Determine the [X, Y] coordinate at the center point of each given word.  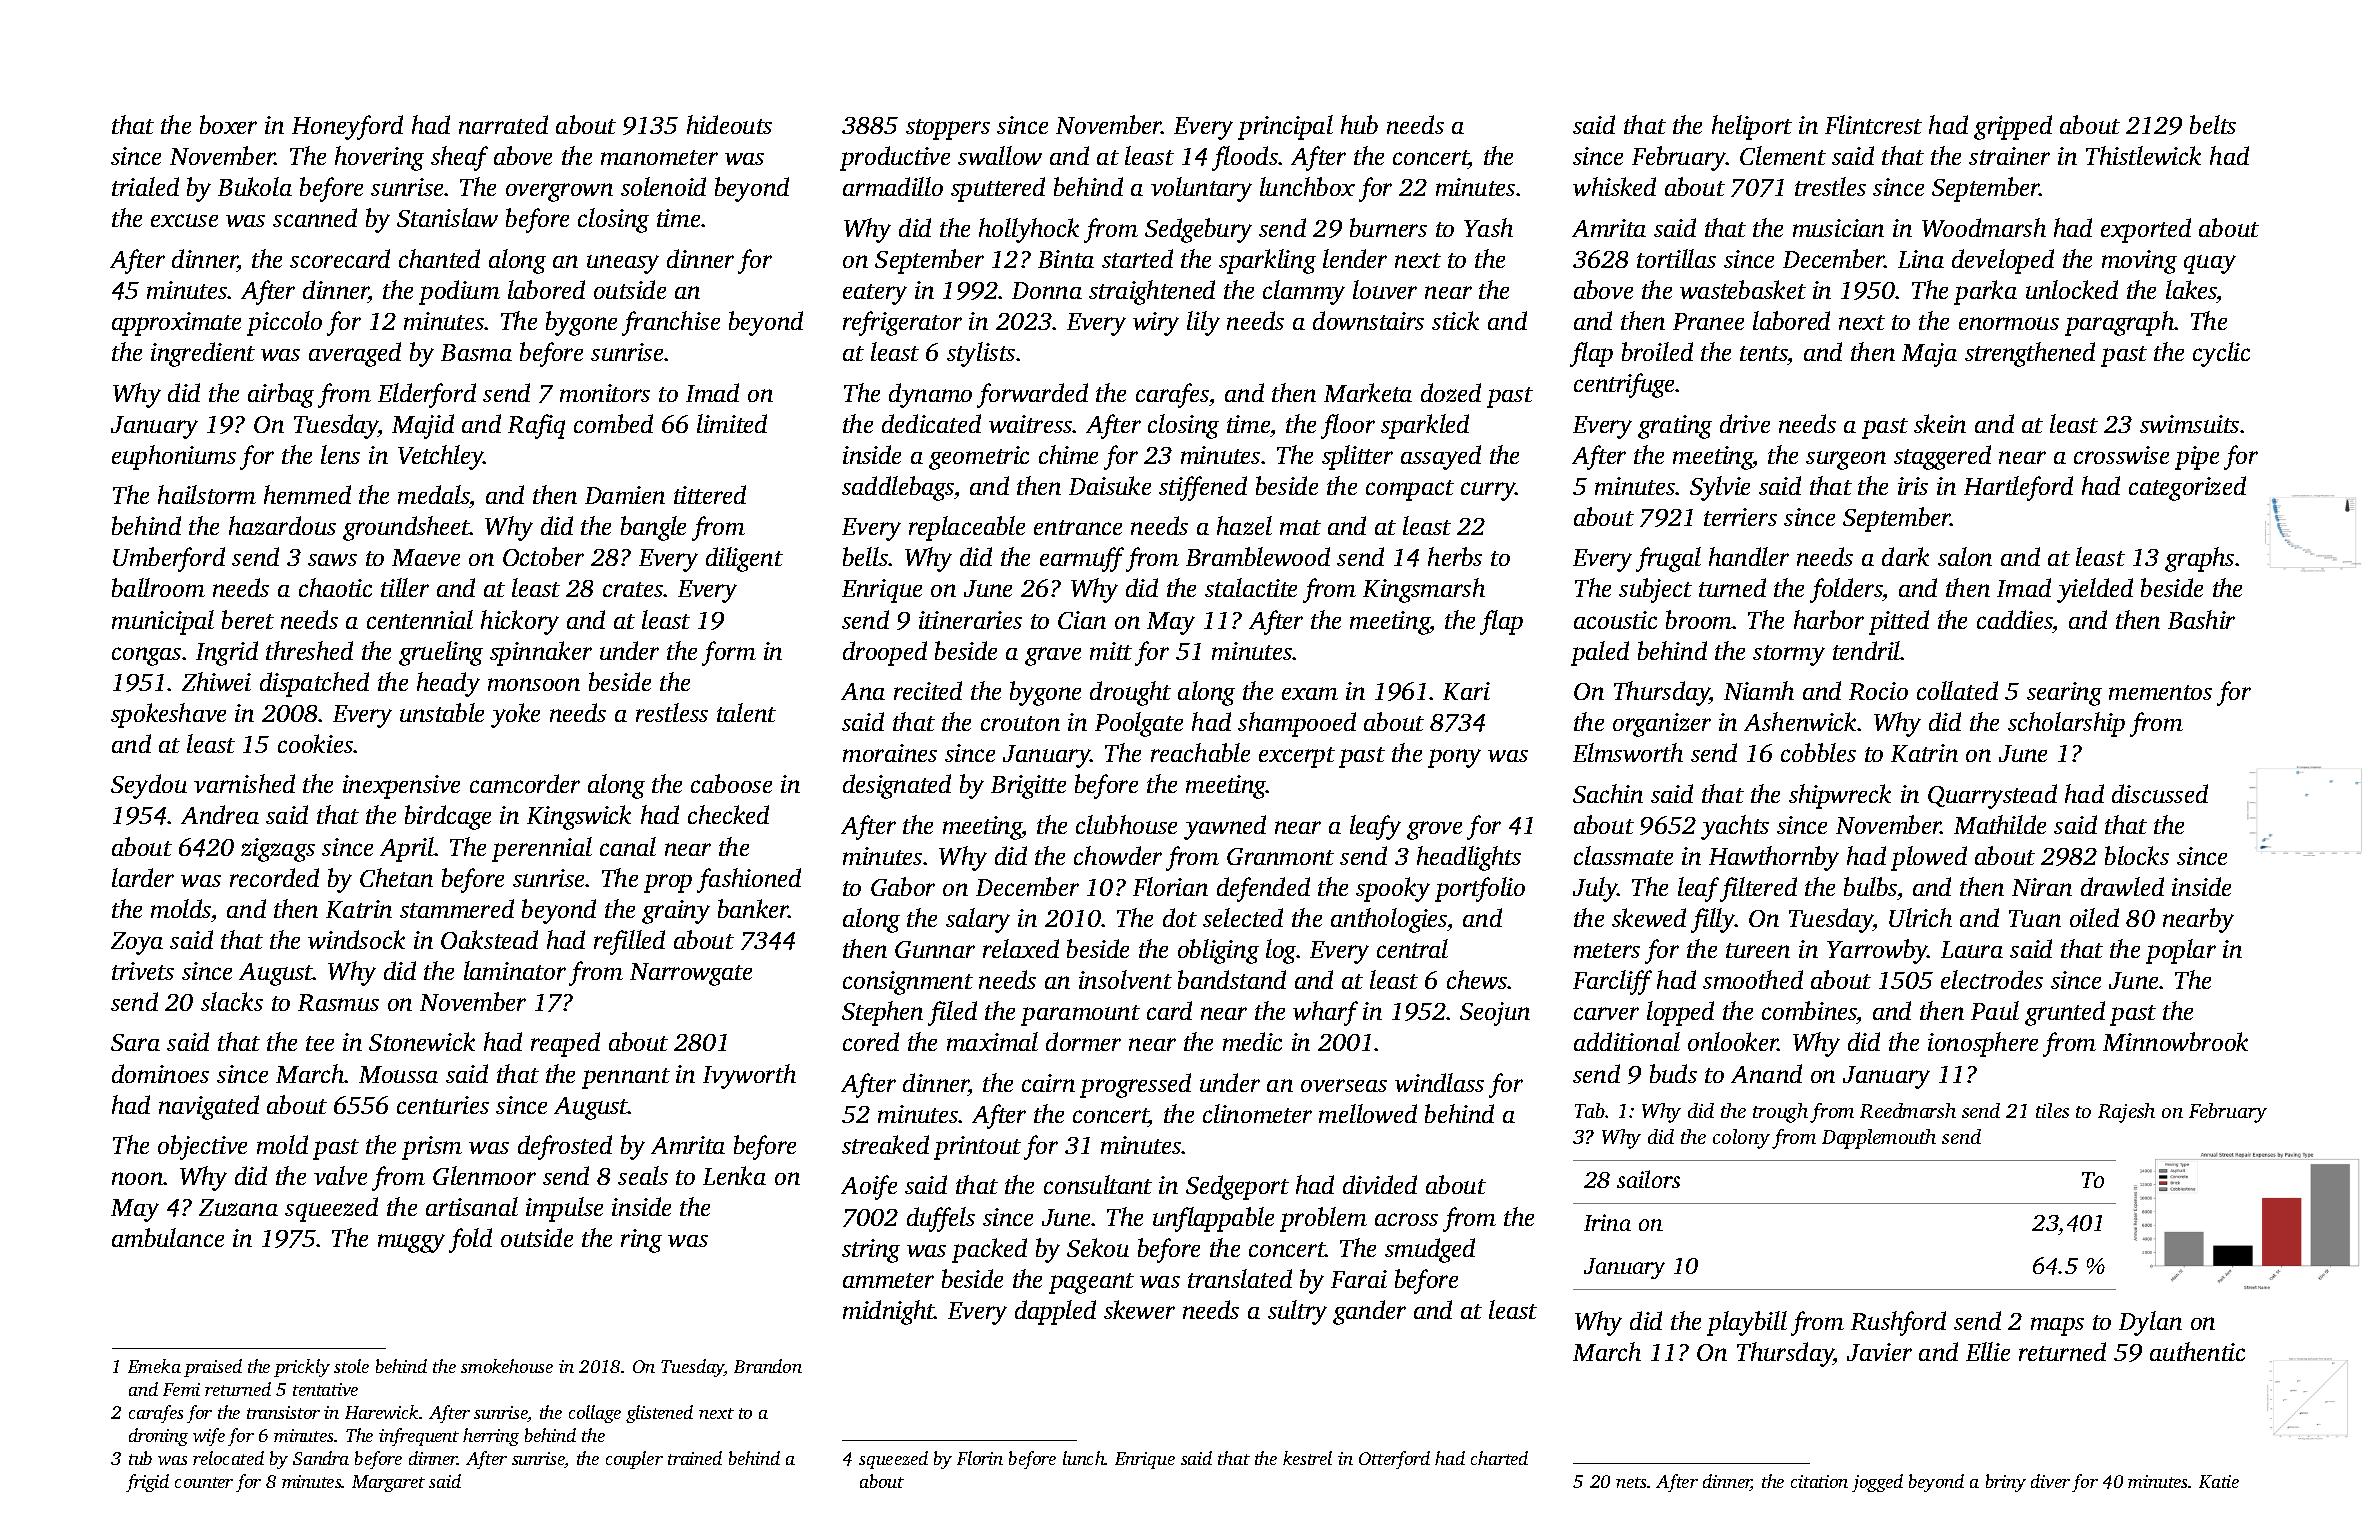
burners [1388, 227]
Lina [1921, 259]
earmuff [1082, 559]
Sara [135, 1042]
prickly [302, 1368]
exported [2146, 230]
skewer [1139, 1309]
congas [146, 656]
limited [732, 423]
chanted [439, 258]
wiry [1156, 324]
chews [1477, 979]
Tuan [2035, 918]
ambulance [168, 1237]
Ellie [1988, 1351]
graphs [2199, 559]
